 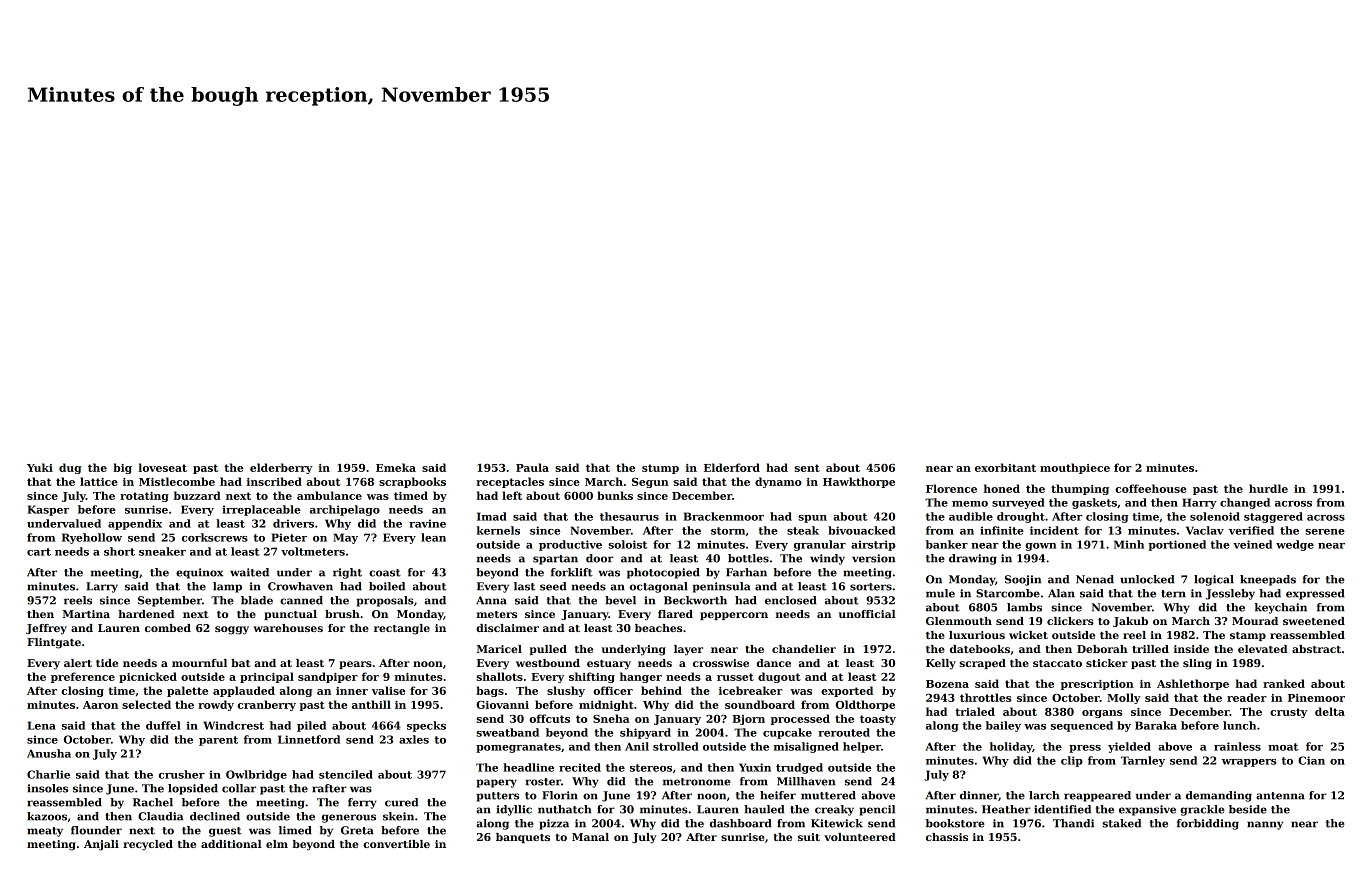 What do you see at coordinates (1248, 636) in the document?
I see `stamp` at bounding box center [1248, 636].
